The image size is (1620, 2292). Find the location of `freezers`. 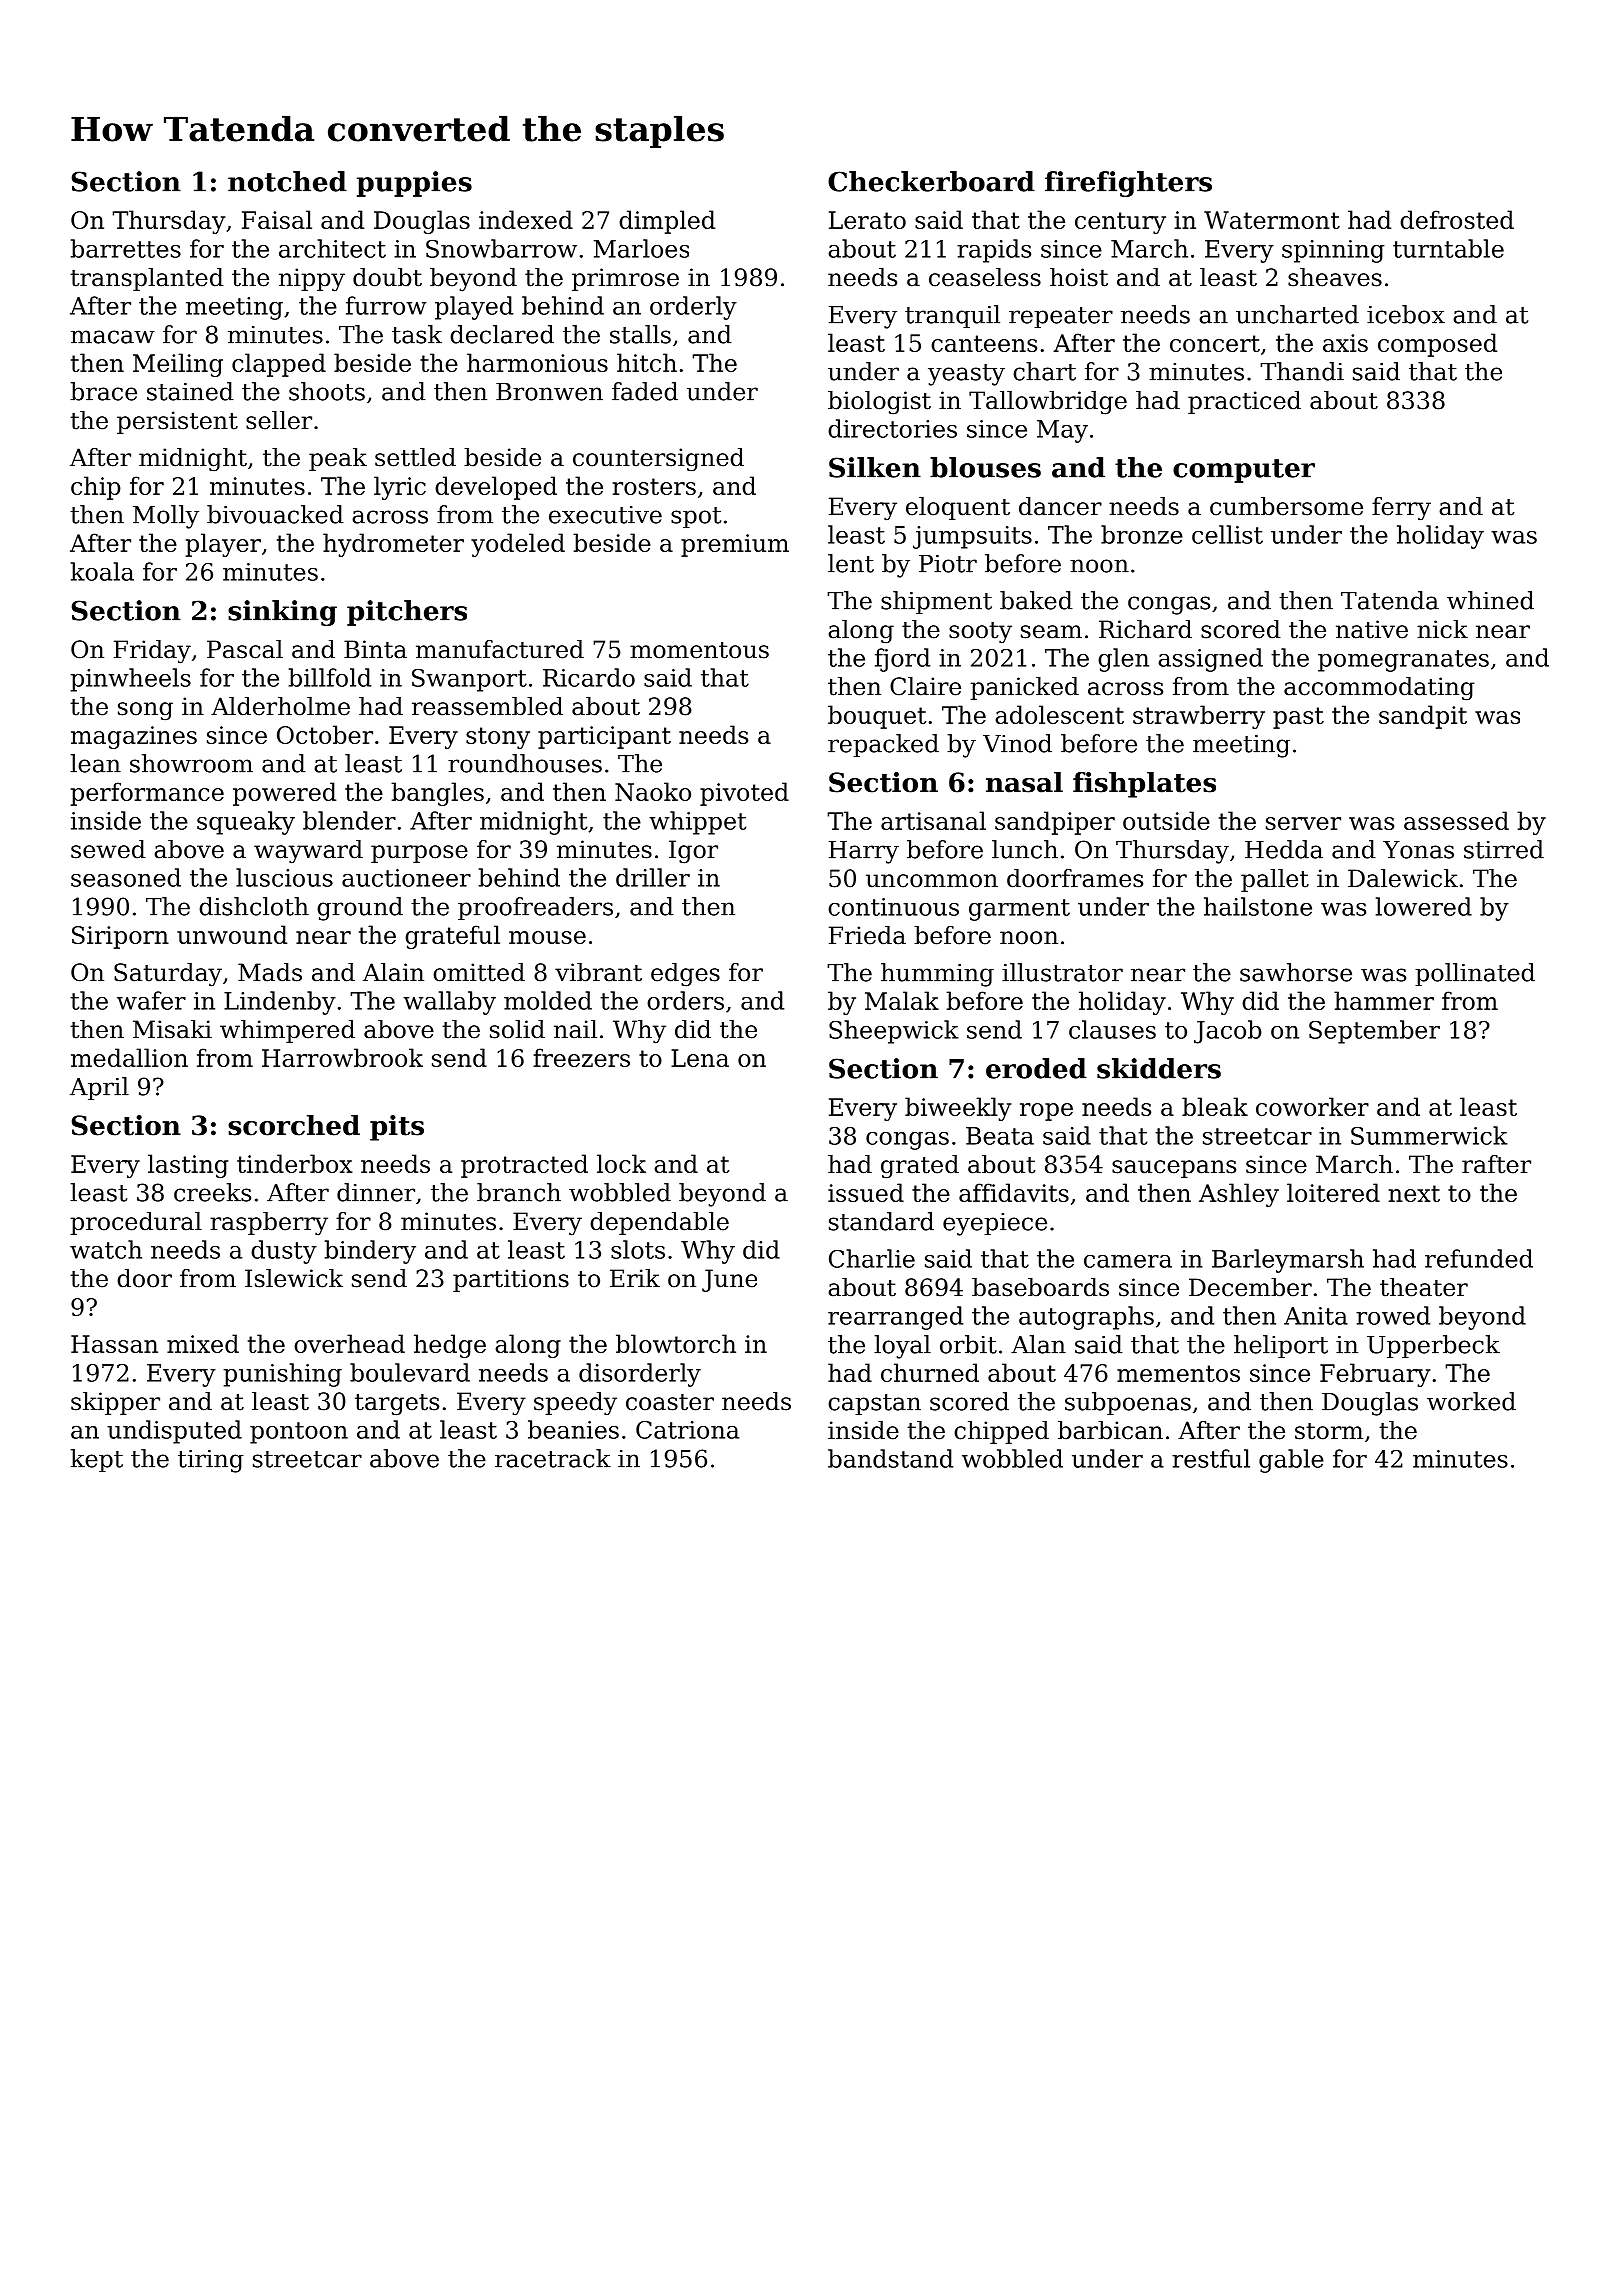

freezers is located at coordinates (581, 1057).
